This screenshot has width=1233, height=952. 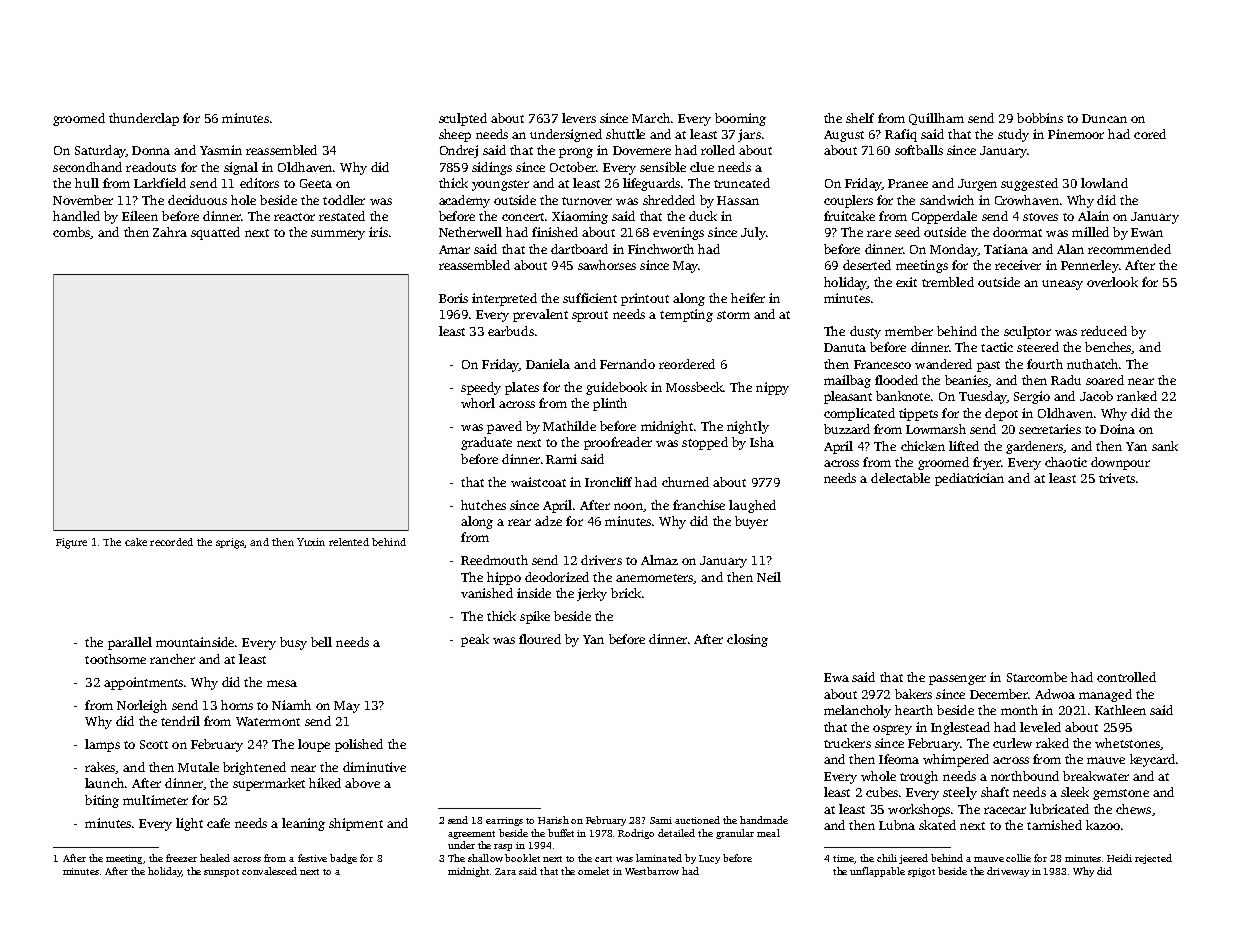 What do you see at coordinates (72, 233) in the screenshot?
I see `combs` at bounding box center [72, 233].
